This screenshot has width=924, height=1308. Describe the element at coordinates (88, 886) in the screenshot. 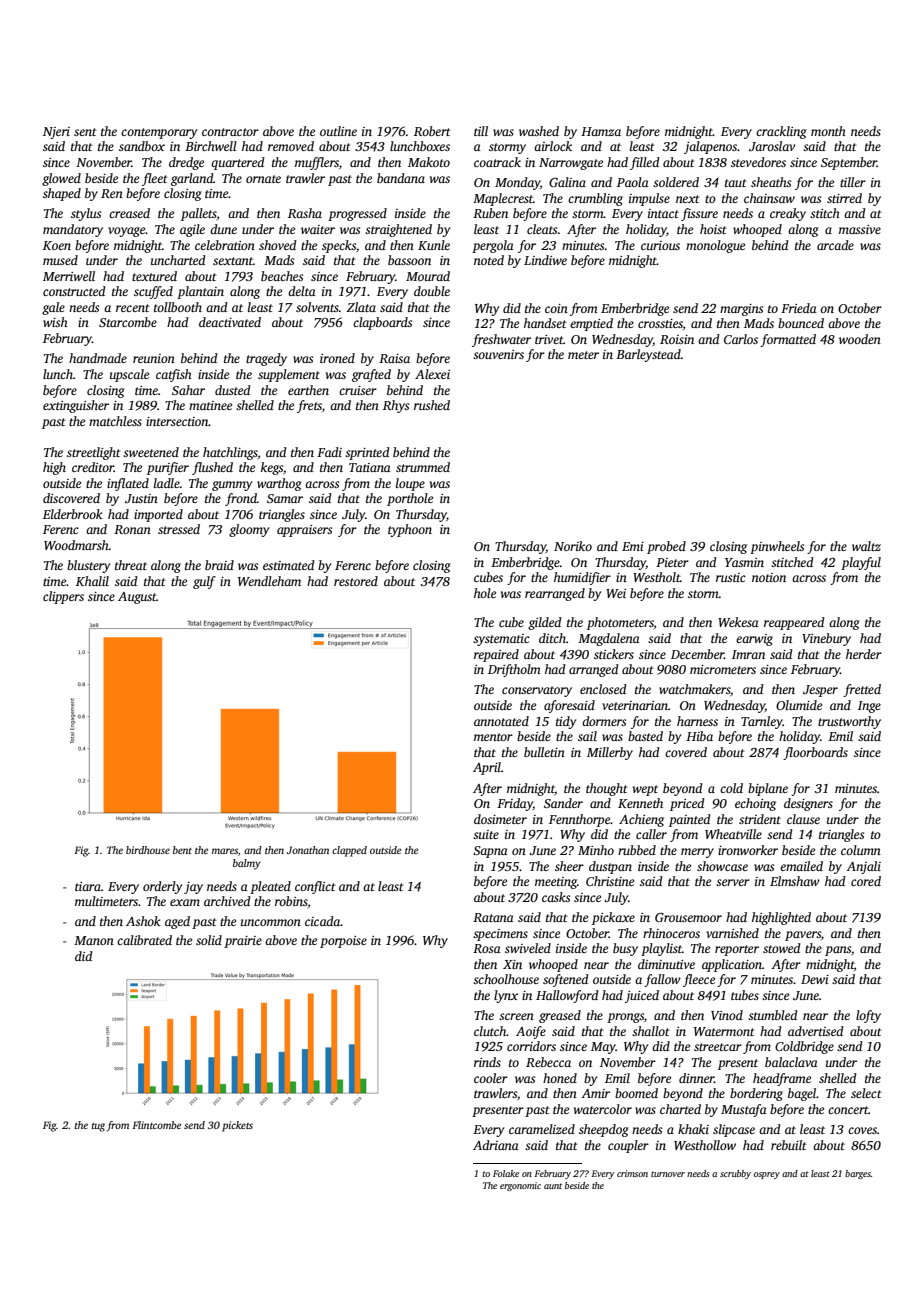

I see `tiara` at that location.
